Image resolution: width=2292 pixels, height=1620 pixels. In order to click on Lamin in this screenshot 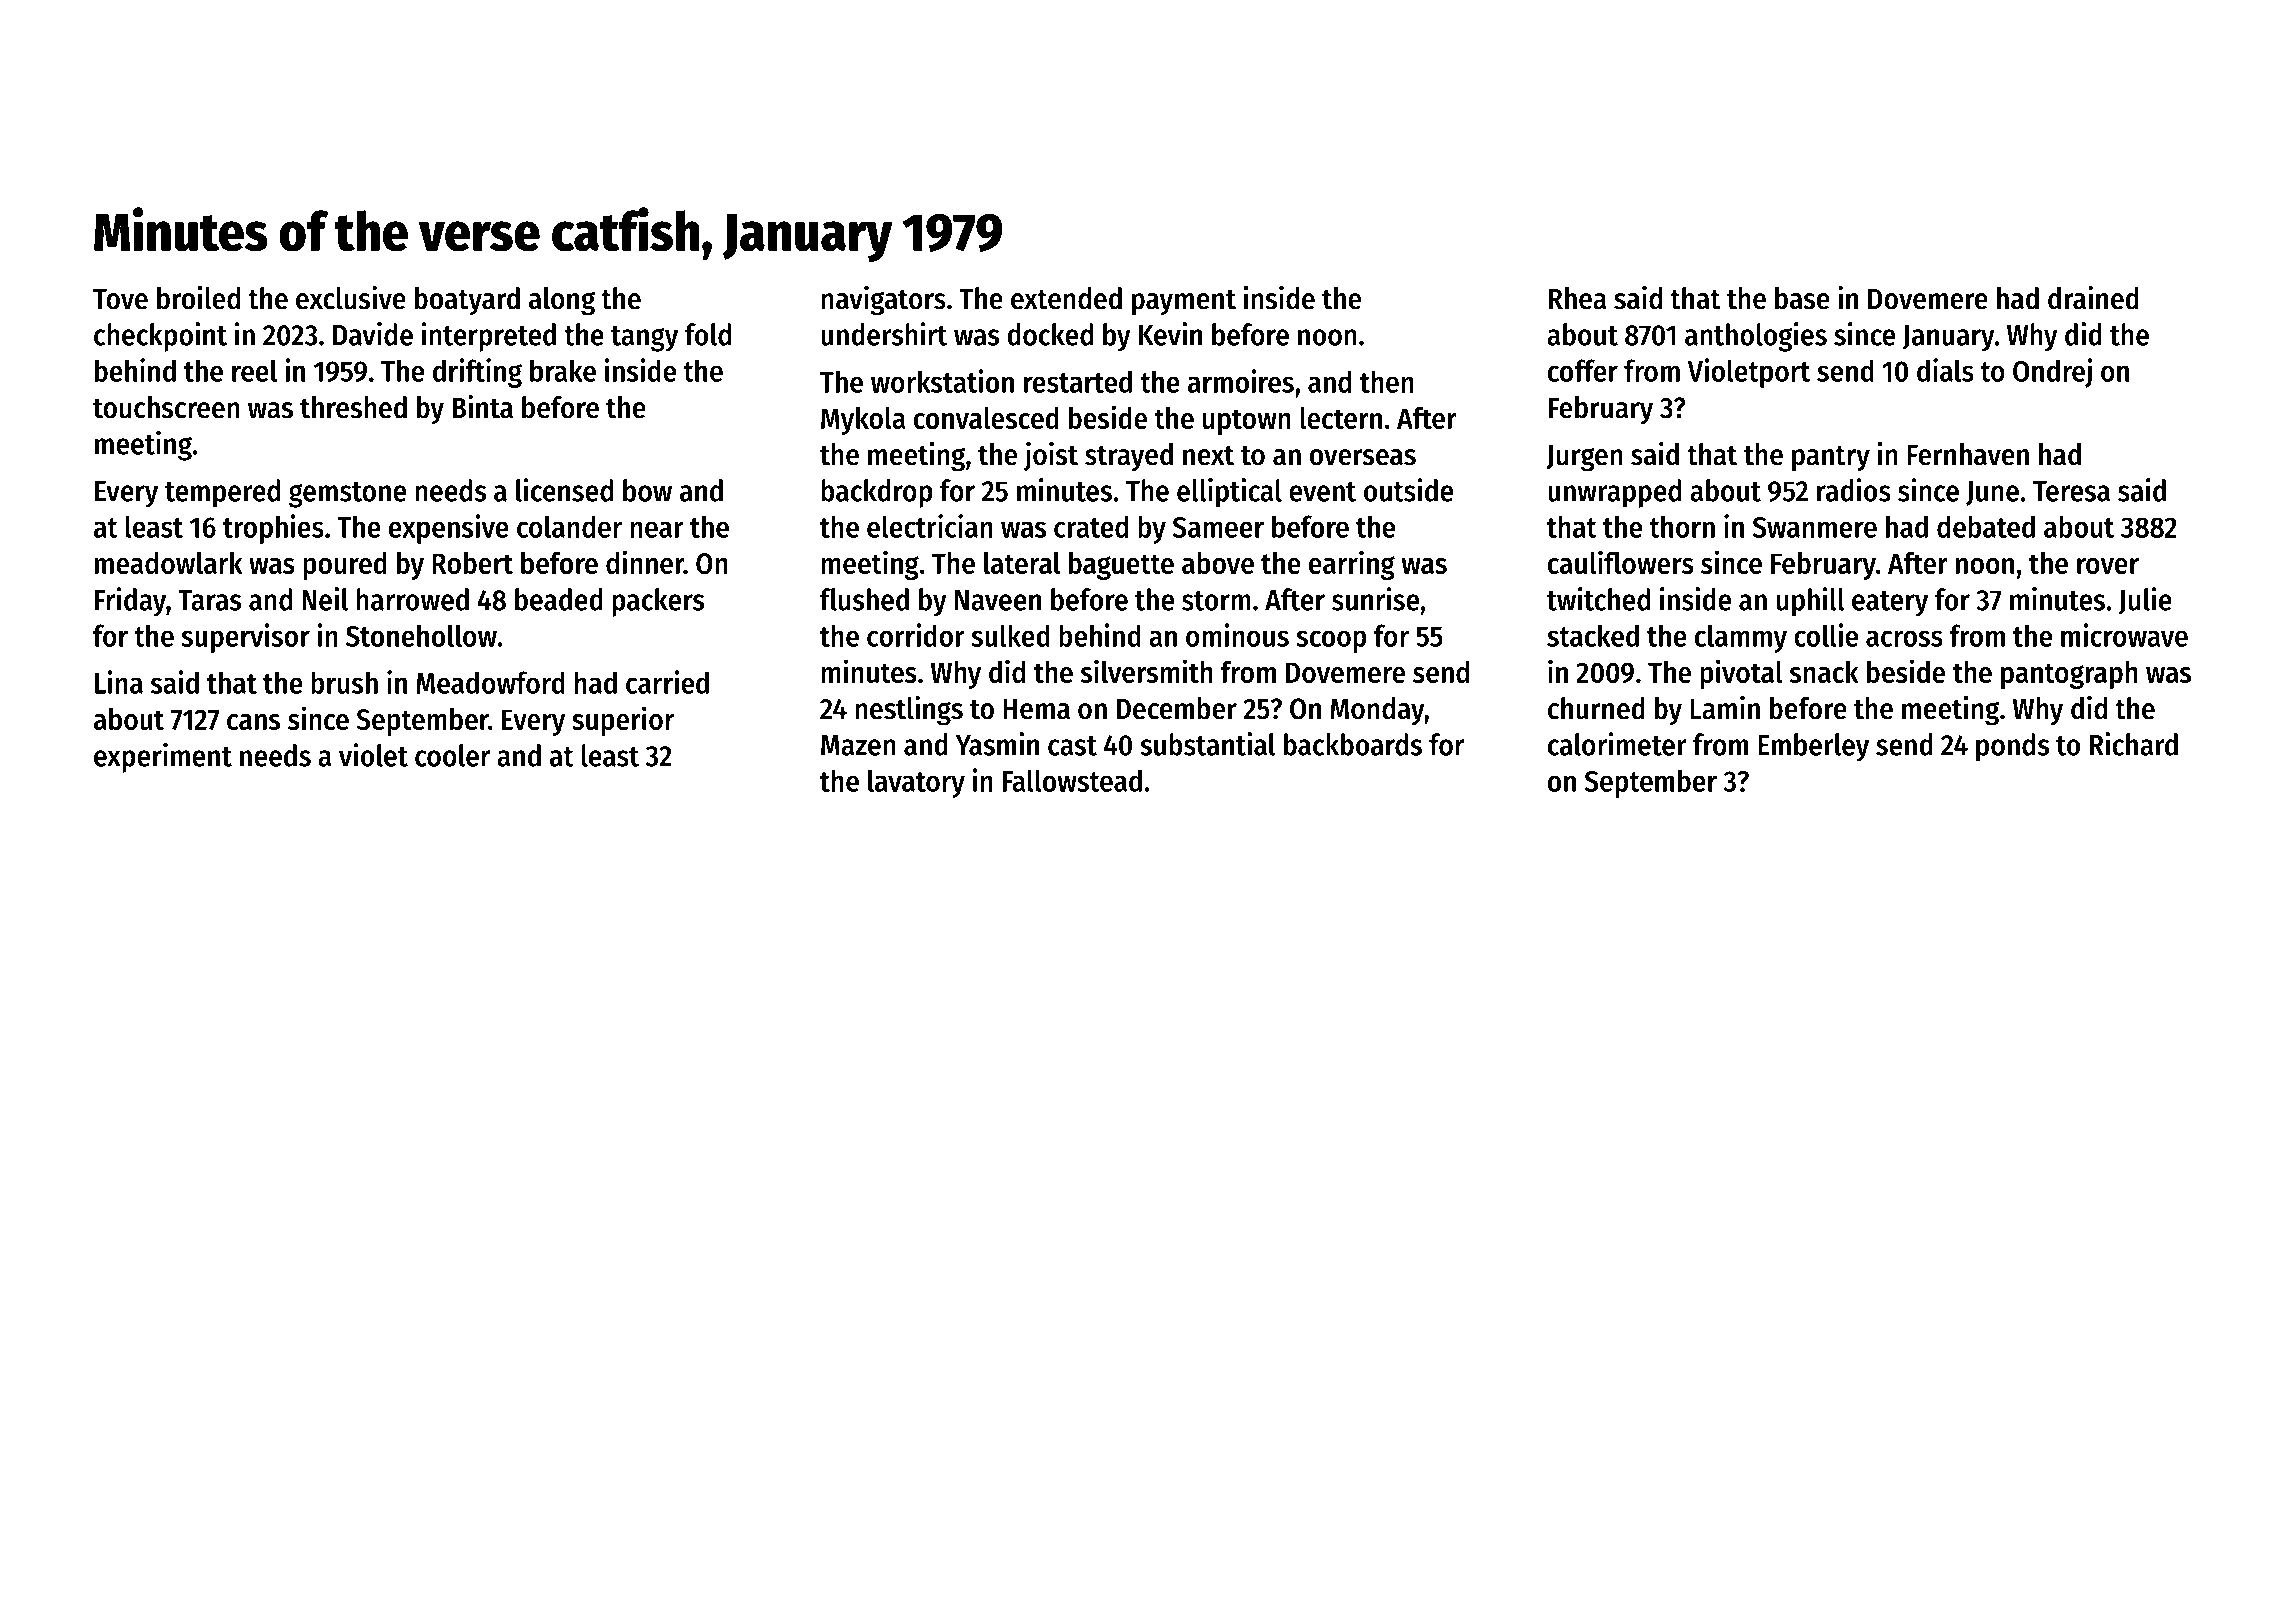, I will do `click(1725, 708)`.
